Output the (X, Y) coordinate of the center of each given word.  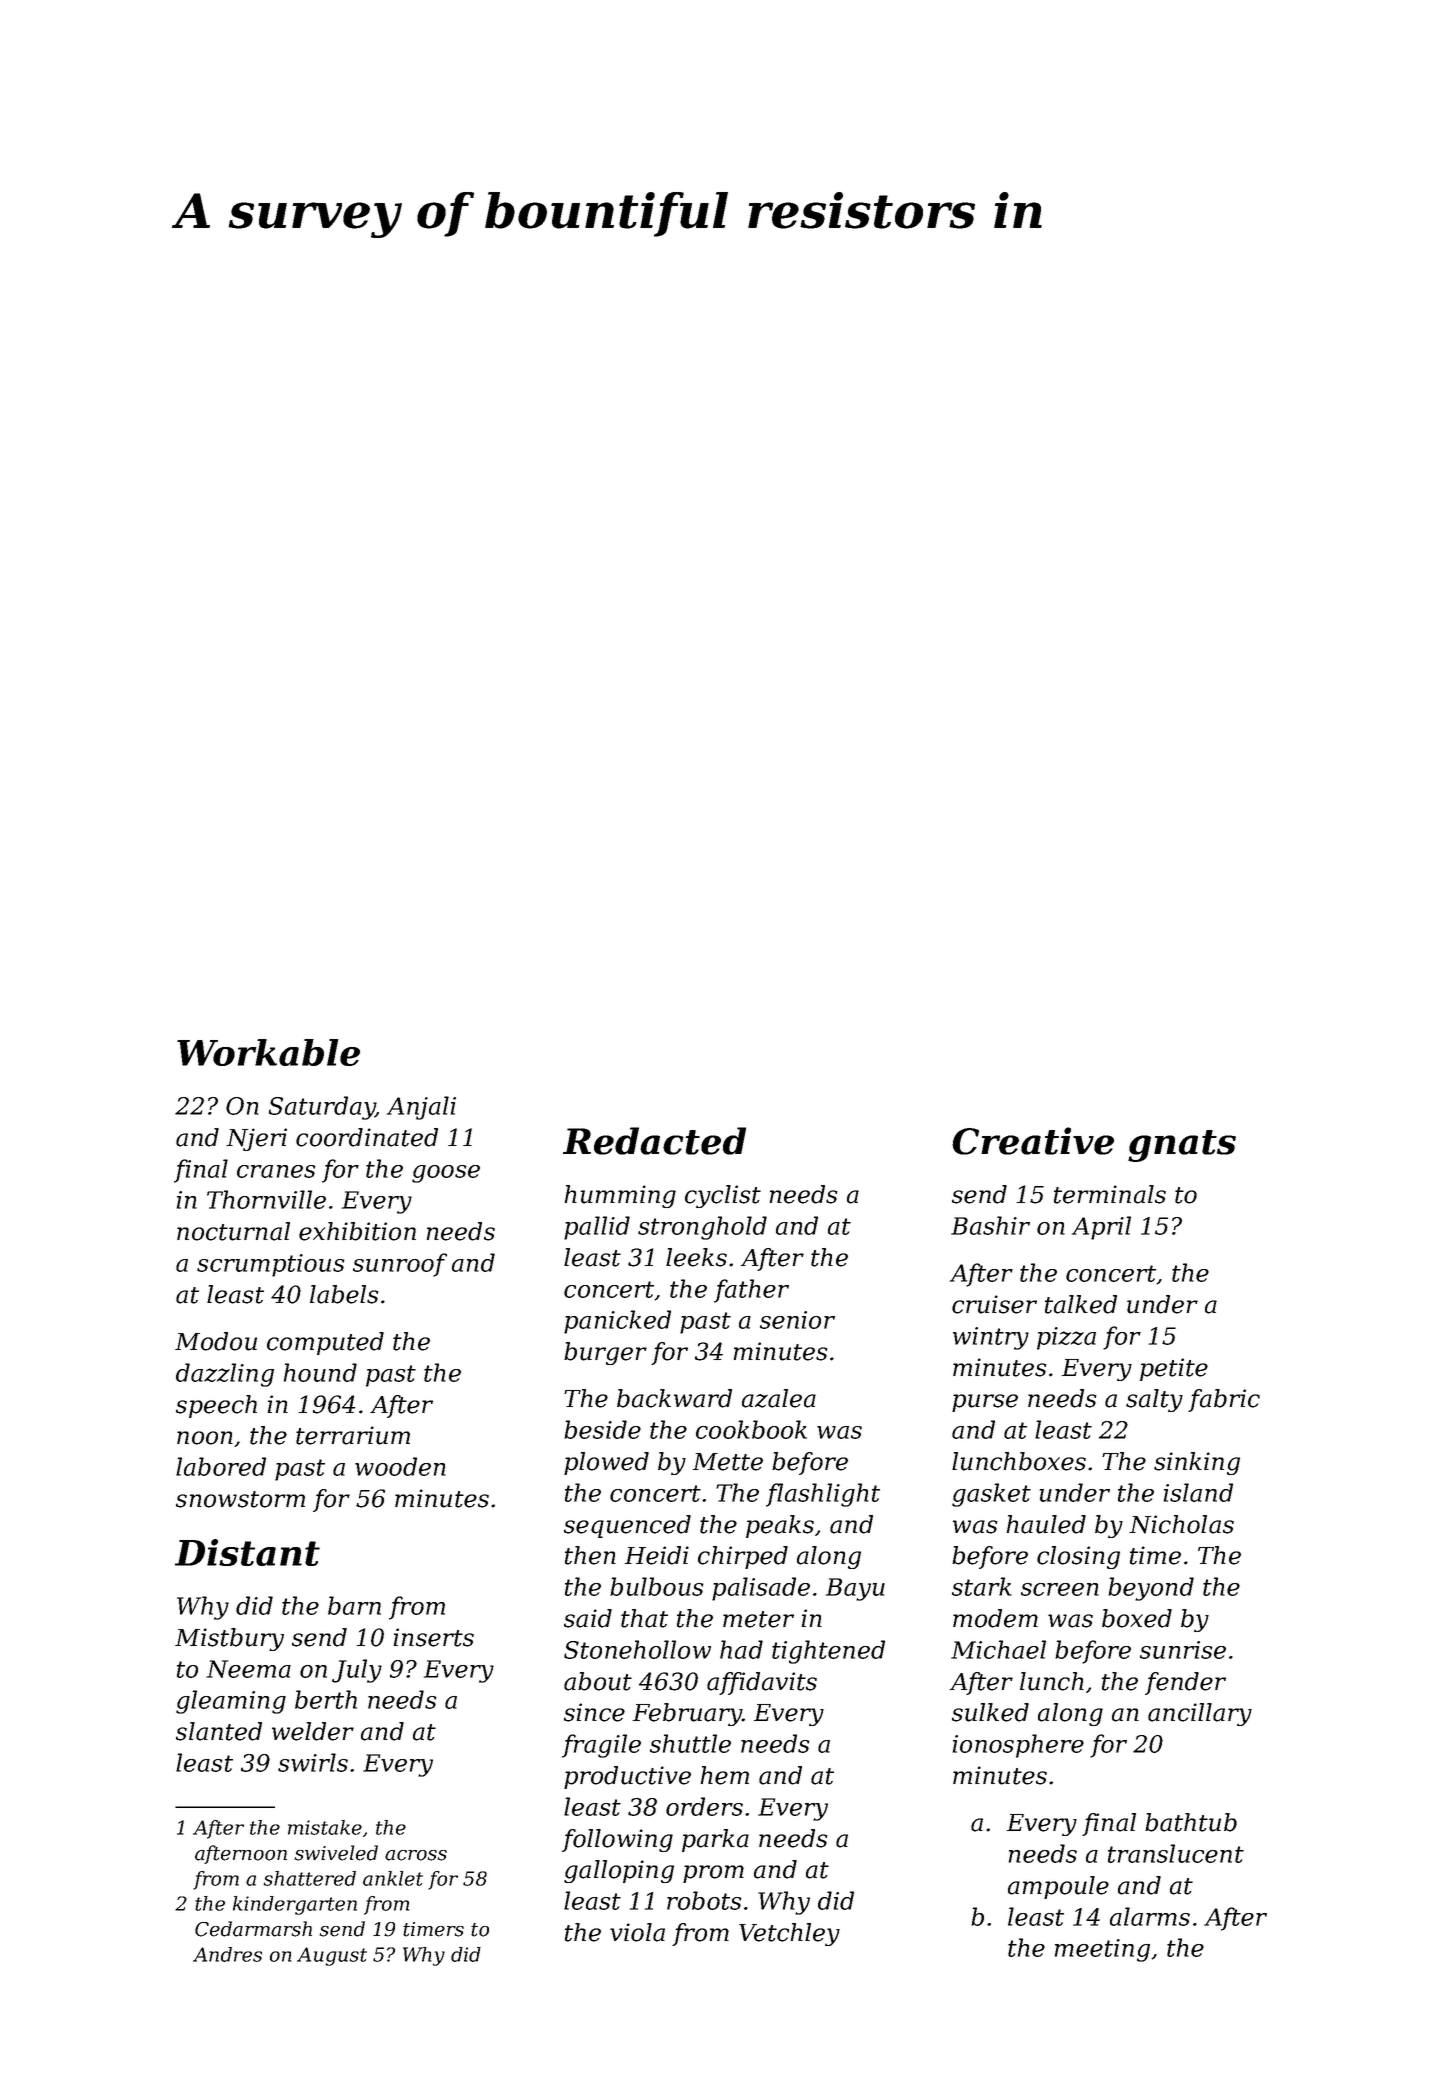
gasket (991, 1495)
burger (605, 1353)
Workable (268, 1052)
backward (674, 1398)
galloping (619, 1871)
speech (216, 1406)
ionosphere (1018, 1746)
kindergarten (295, 1905)
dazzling (225, 1375)
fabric (1224, 1400)
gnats (1182, 1146)
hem (725, 1775)
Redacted (654, 1141)
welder (313, 1731)
